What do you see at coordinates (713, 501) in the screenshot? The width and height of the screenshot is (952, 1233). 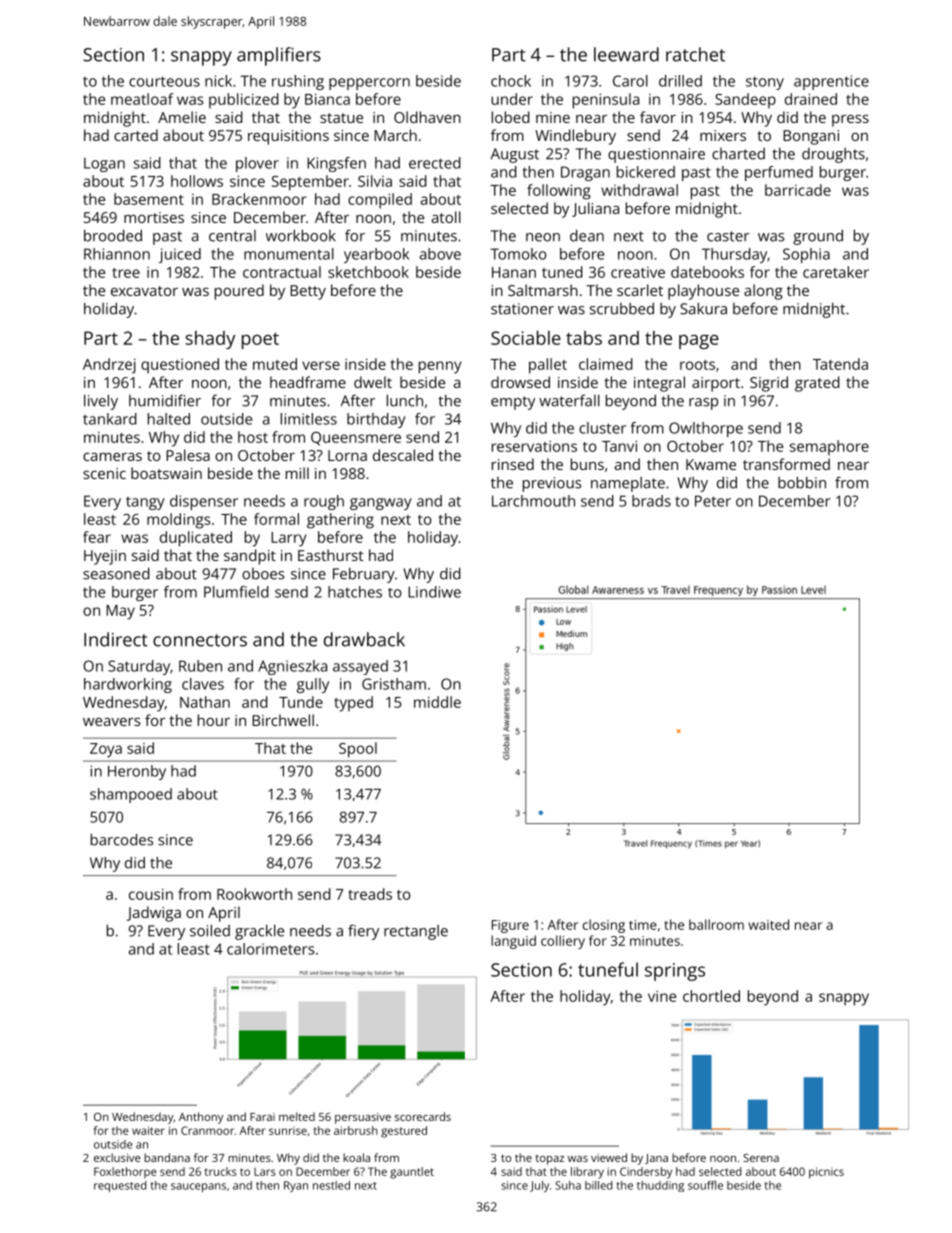 I see `Peter` at bounding box center [713, 501].
